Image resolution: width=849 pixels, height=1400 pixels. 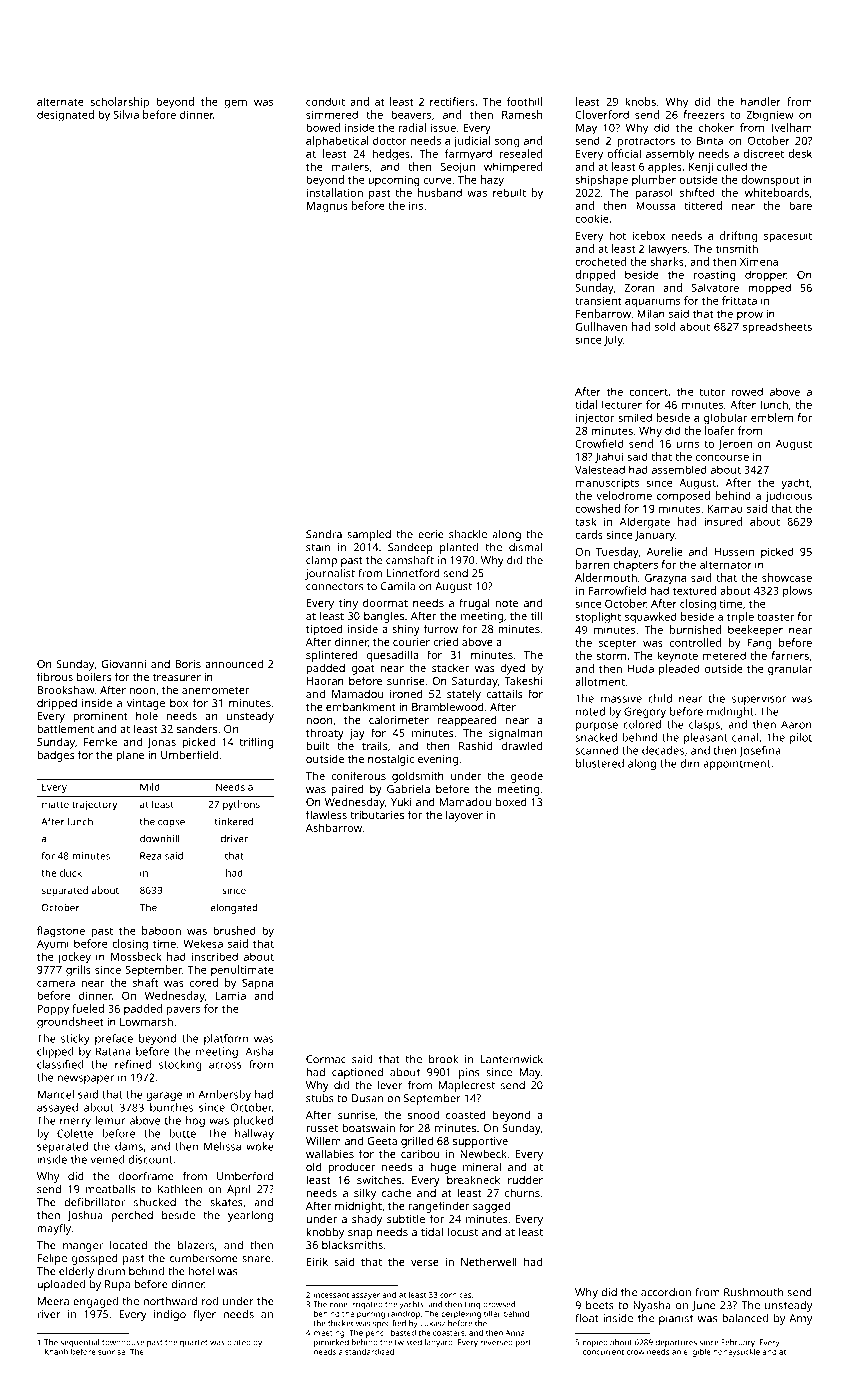 I want to click on Lowmarsh, so click(x=146, y=1021).
